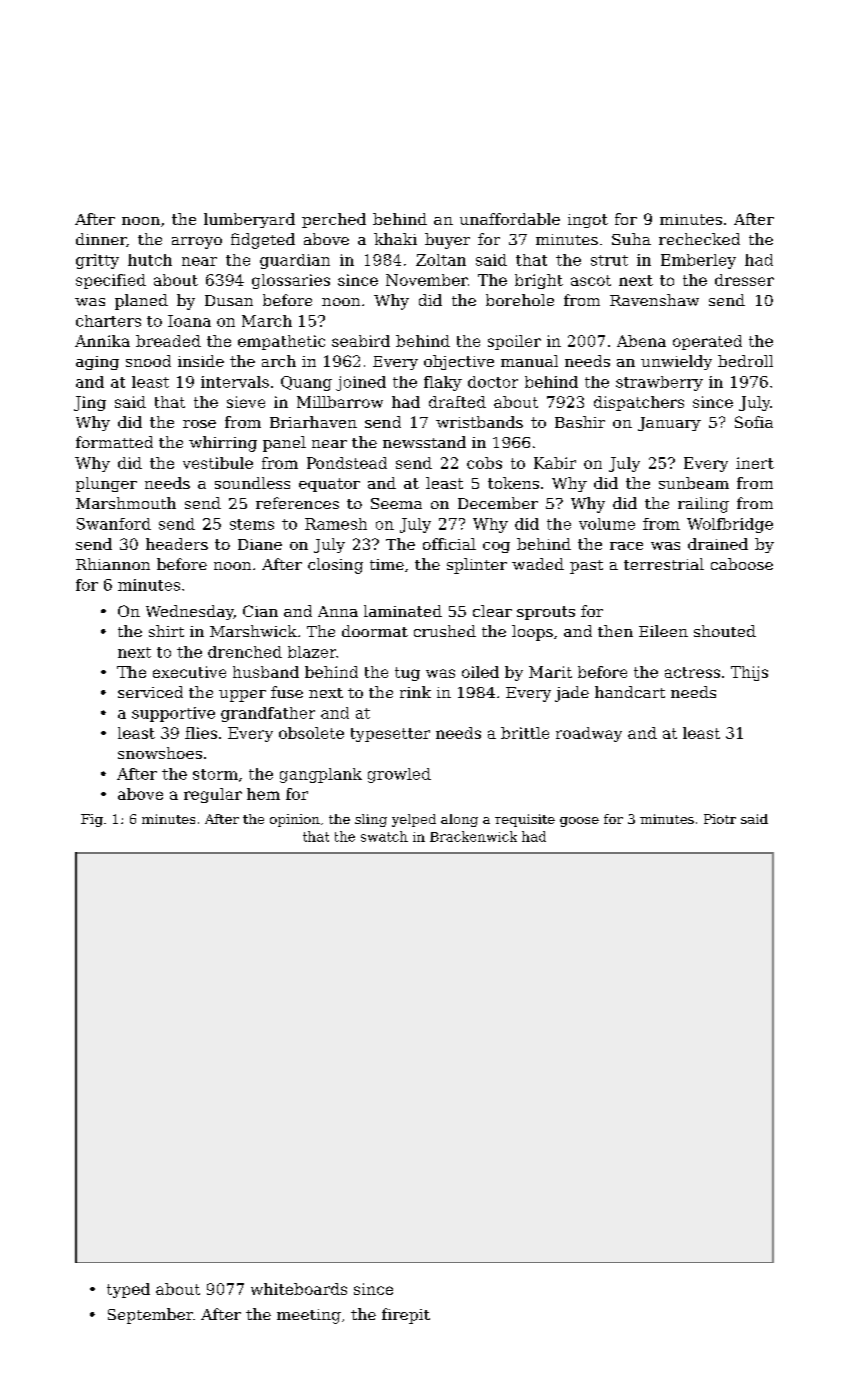 This document has height=1400, width=849. I want to click on Seema, so click(396, 503).
